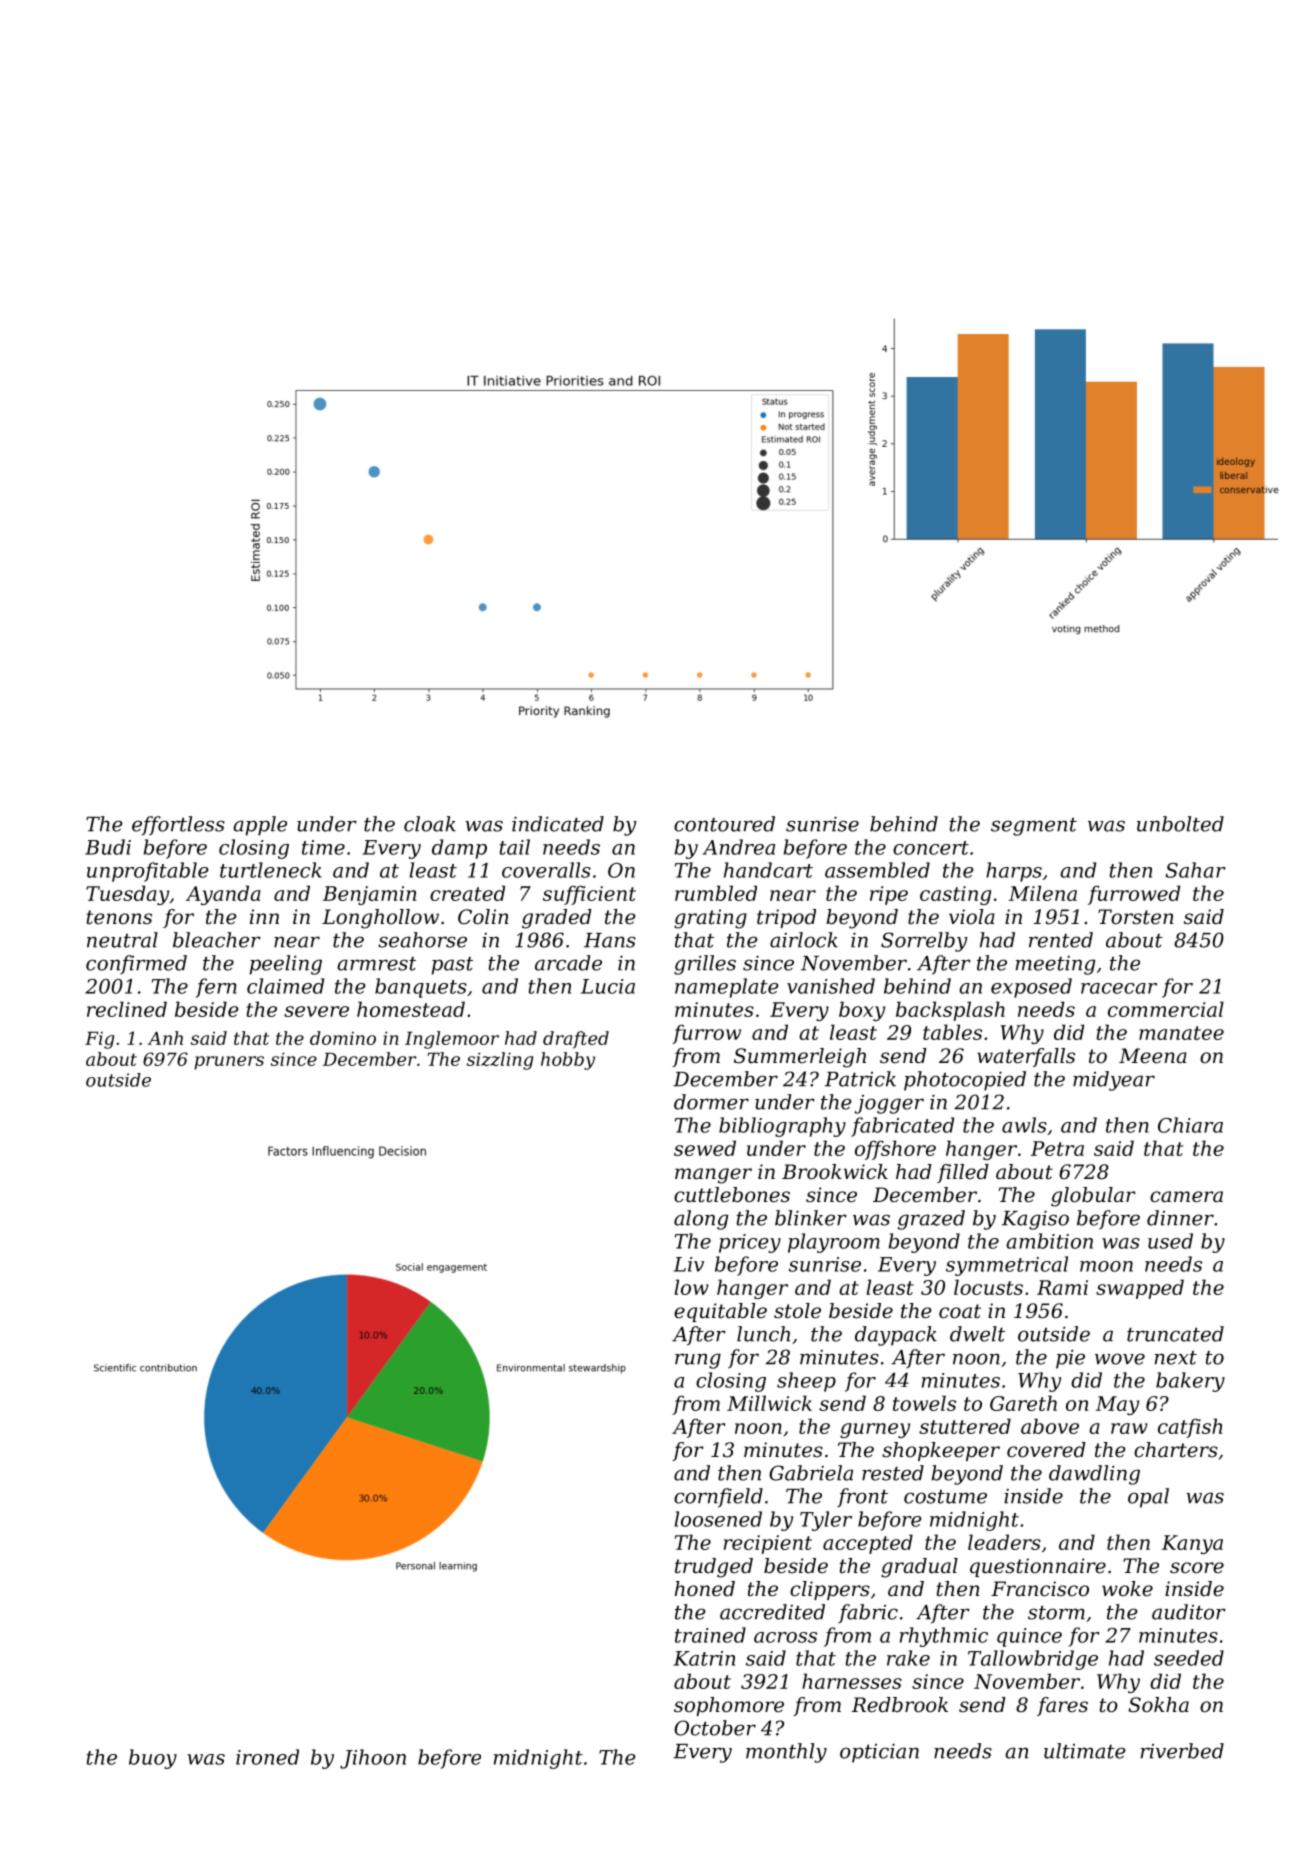  What do you see at coordinates (718, 1519) in the screenshot?
I see `loosened` at bounding box center [718, 1519].
